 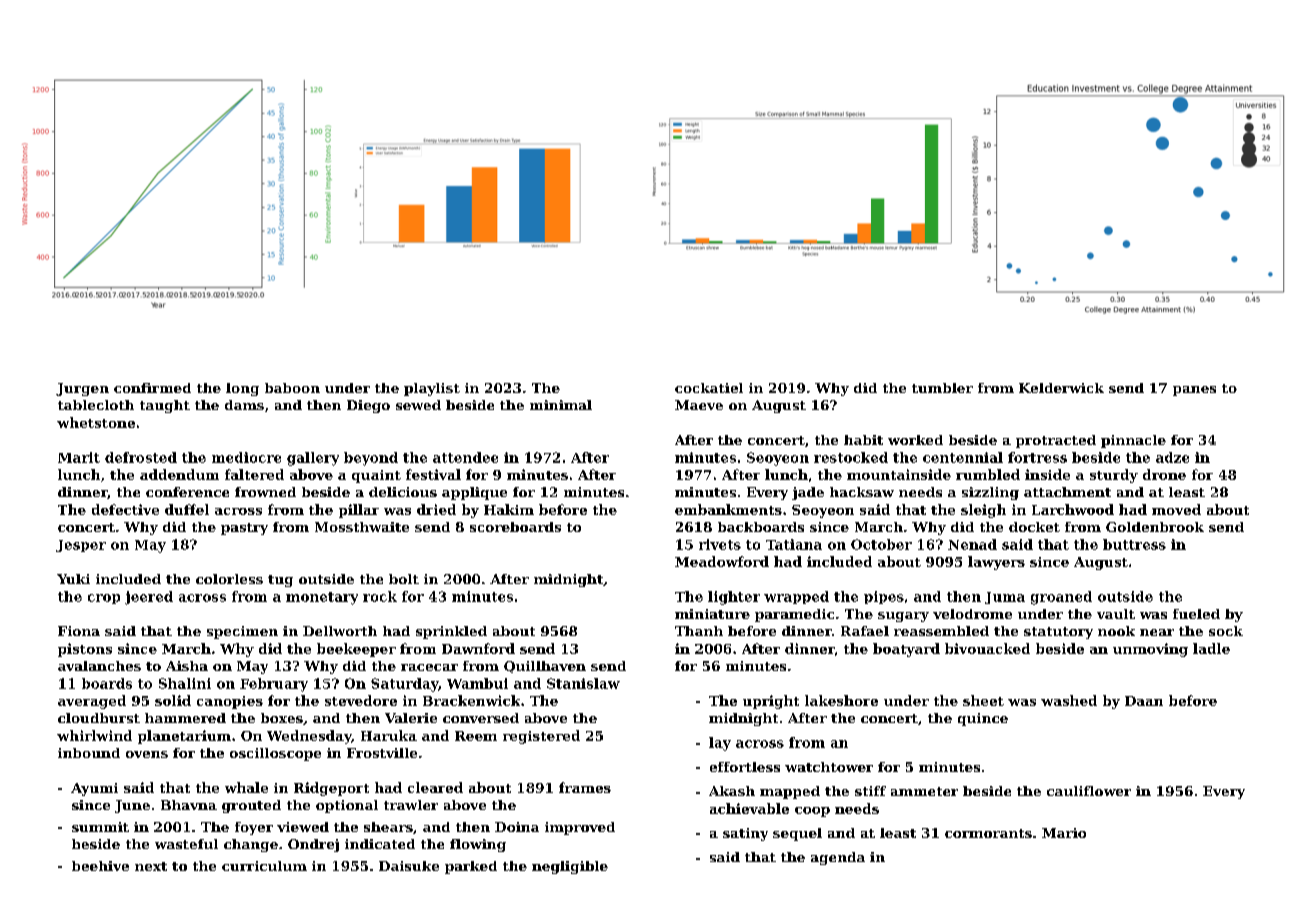 What do you see at coordinates (545, 667) in the screenshot?
I see `Quillhaven` at bounding box center [545, 667].
